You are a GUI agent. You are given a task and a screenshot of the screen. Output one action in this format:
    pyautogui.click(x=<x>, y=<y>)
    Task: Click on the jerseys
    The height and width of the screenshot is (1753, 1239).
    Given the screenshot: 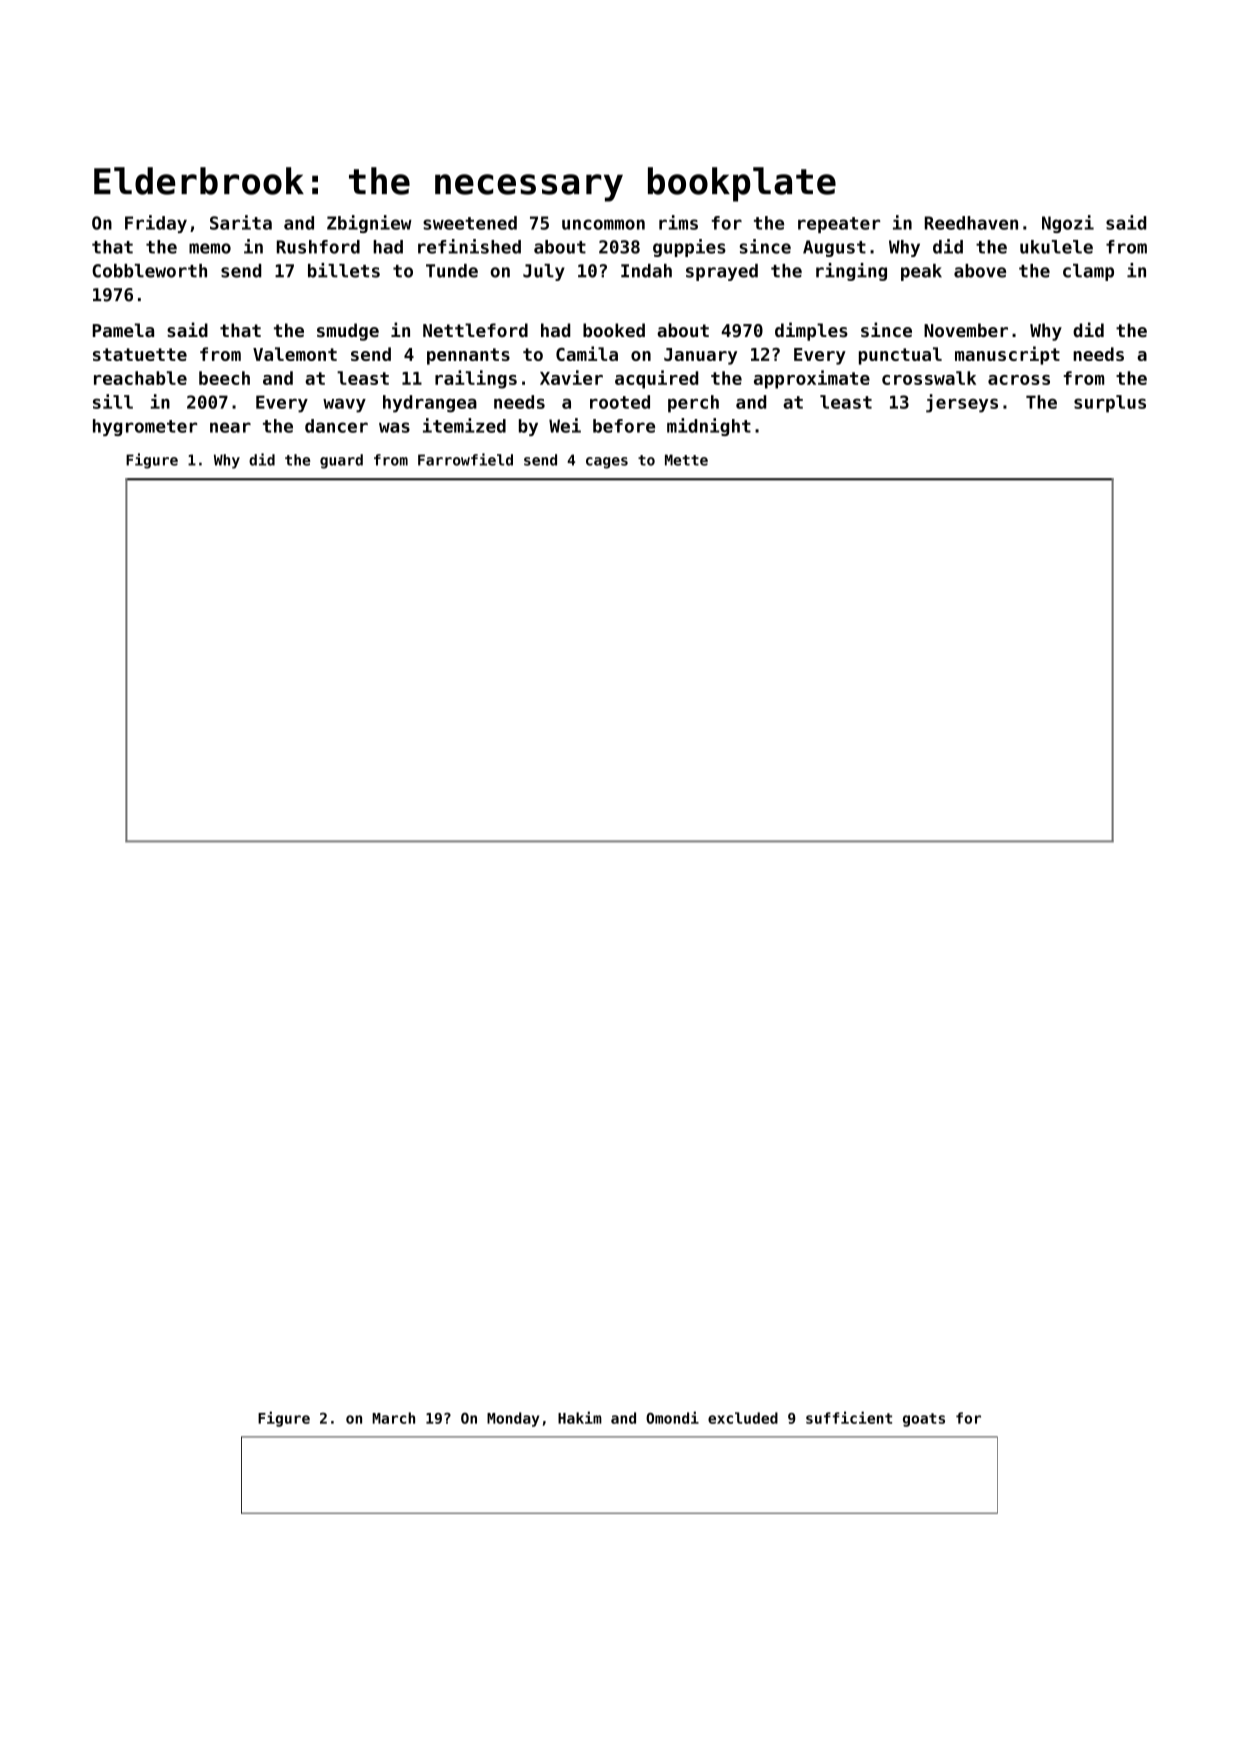 What is the action you would take?
    pyautogui.click(x=962, y=403)
